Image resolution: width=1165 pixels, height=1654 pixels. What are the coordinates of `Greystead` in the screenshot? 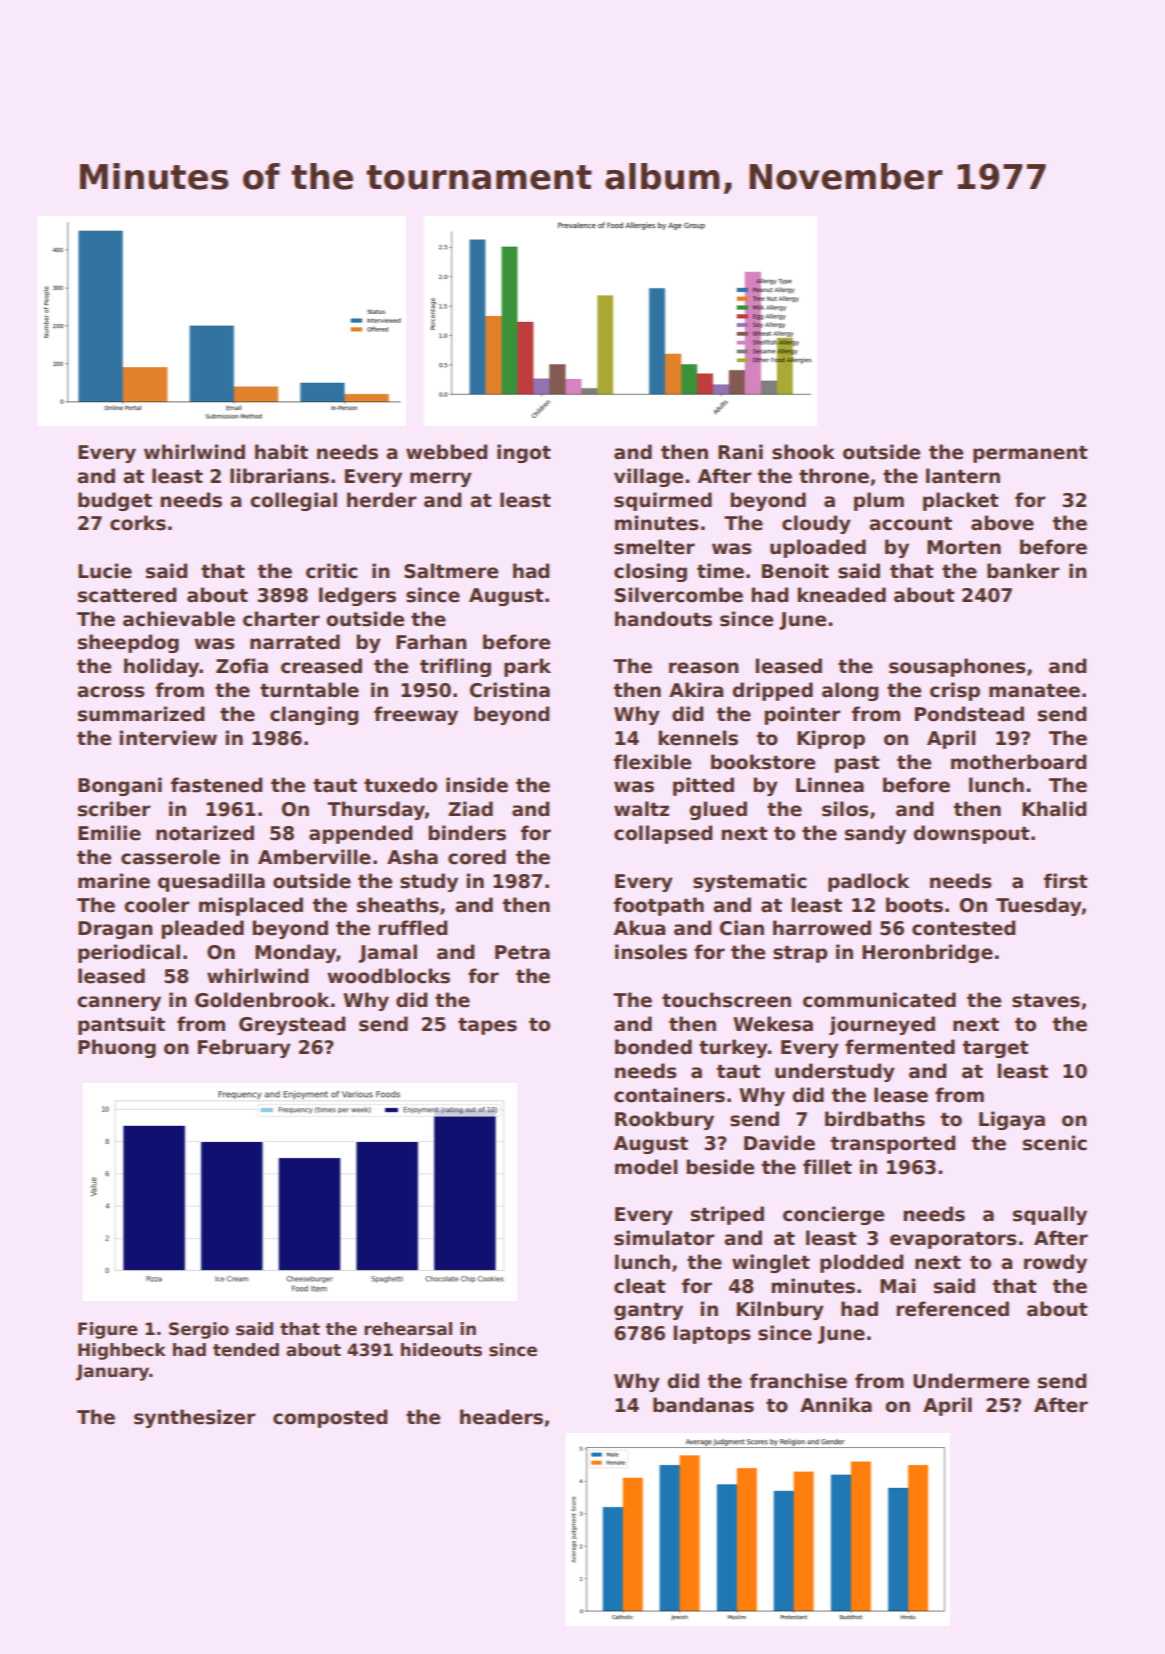 It's located at (292, 1025).
